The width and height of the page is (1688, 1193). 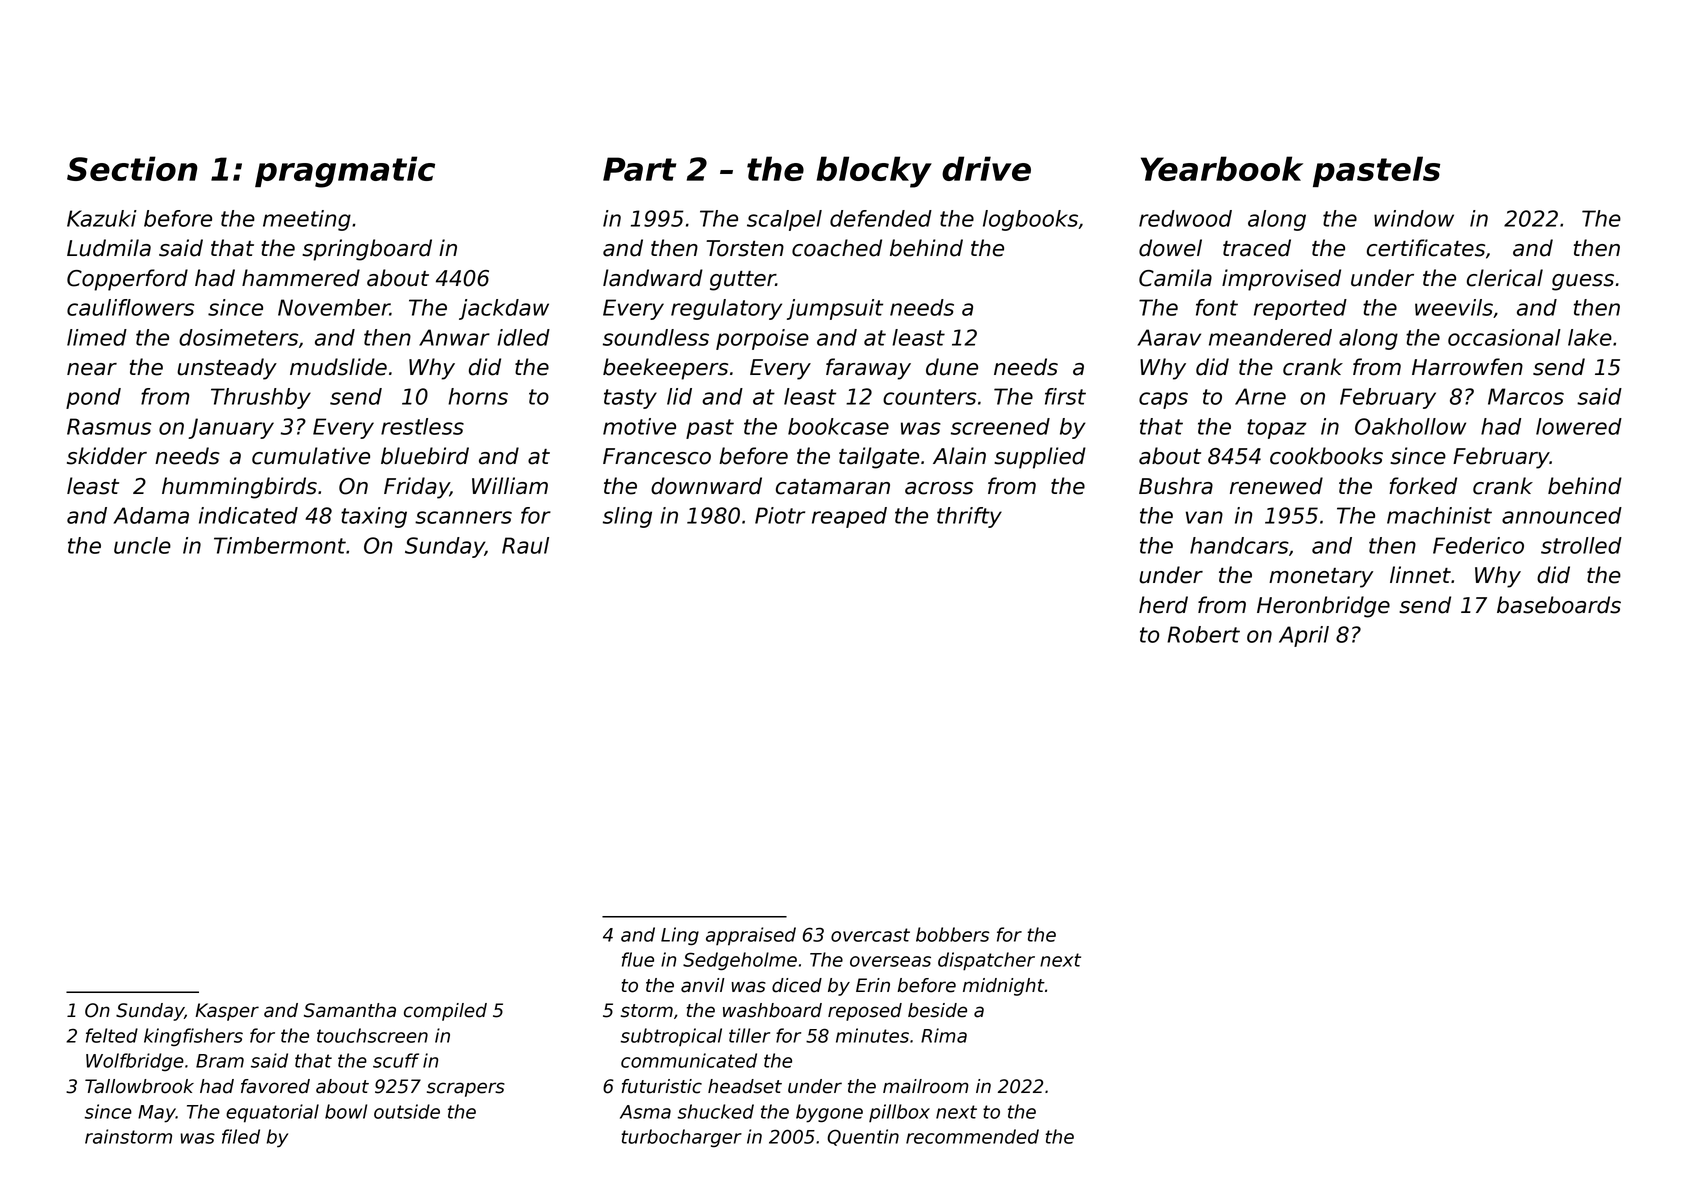 I want to click on topaz, so click(x=1277, y=429).
